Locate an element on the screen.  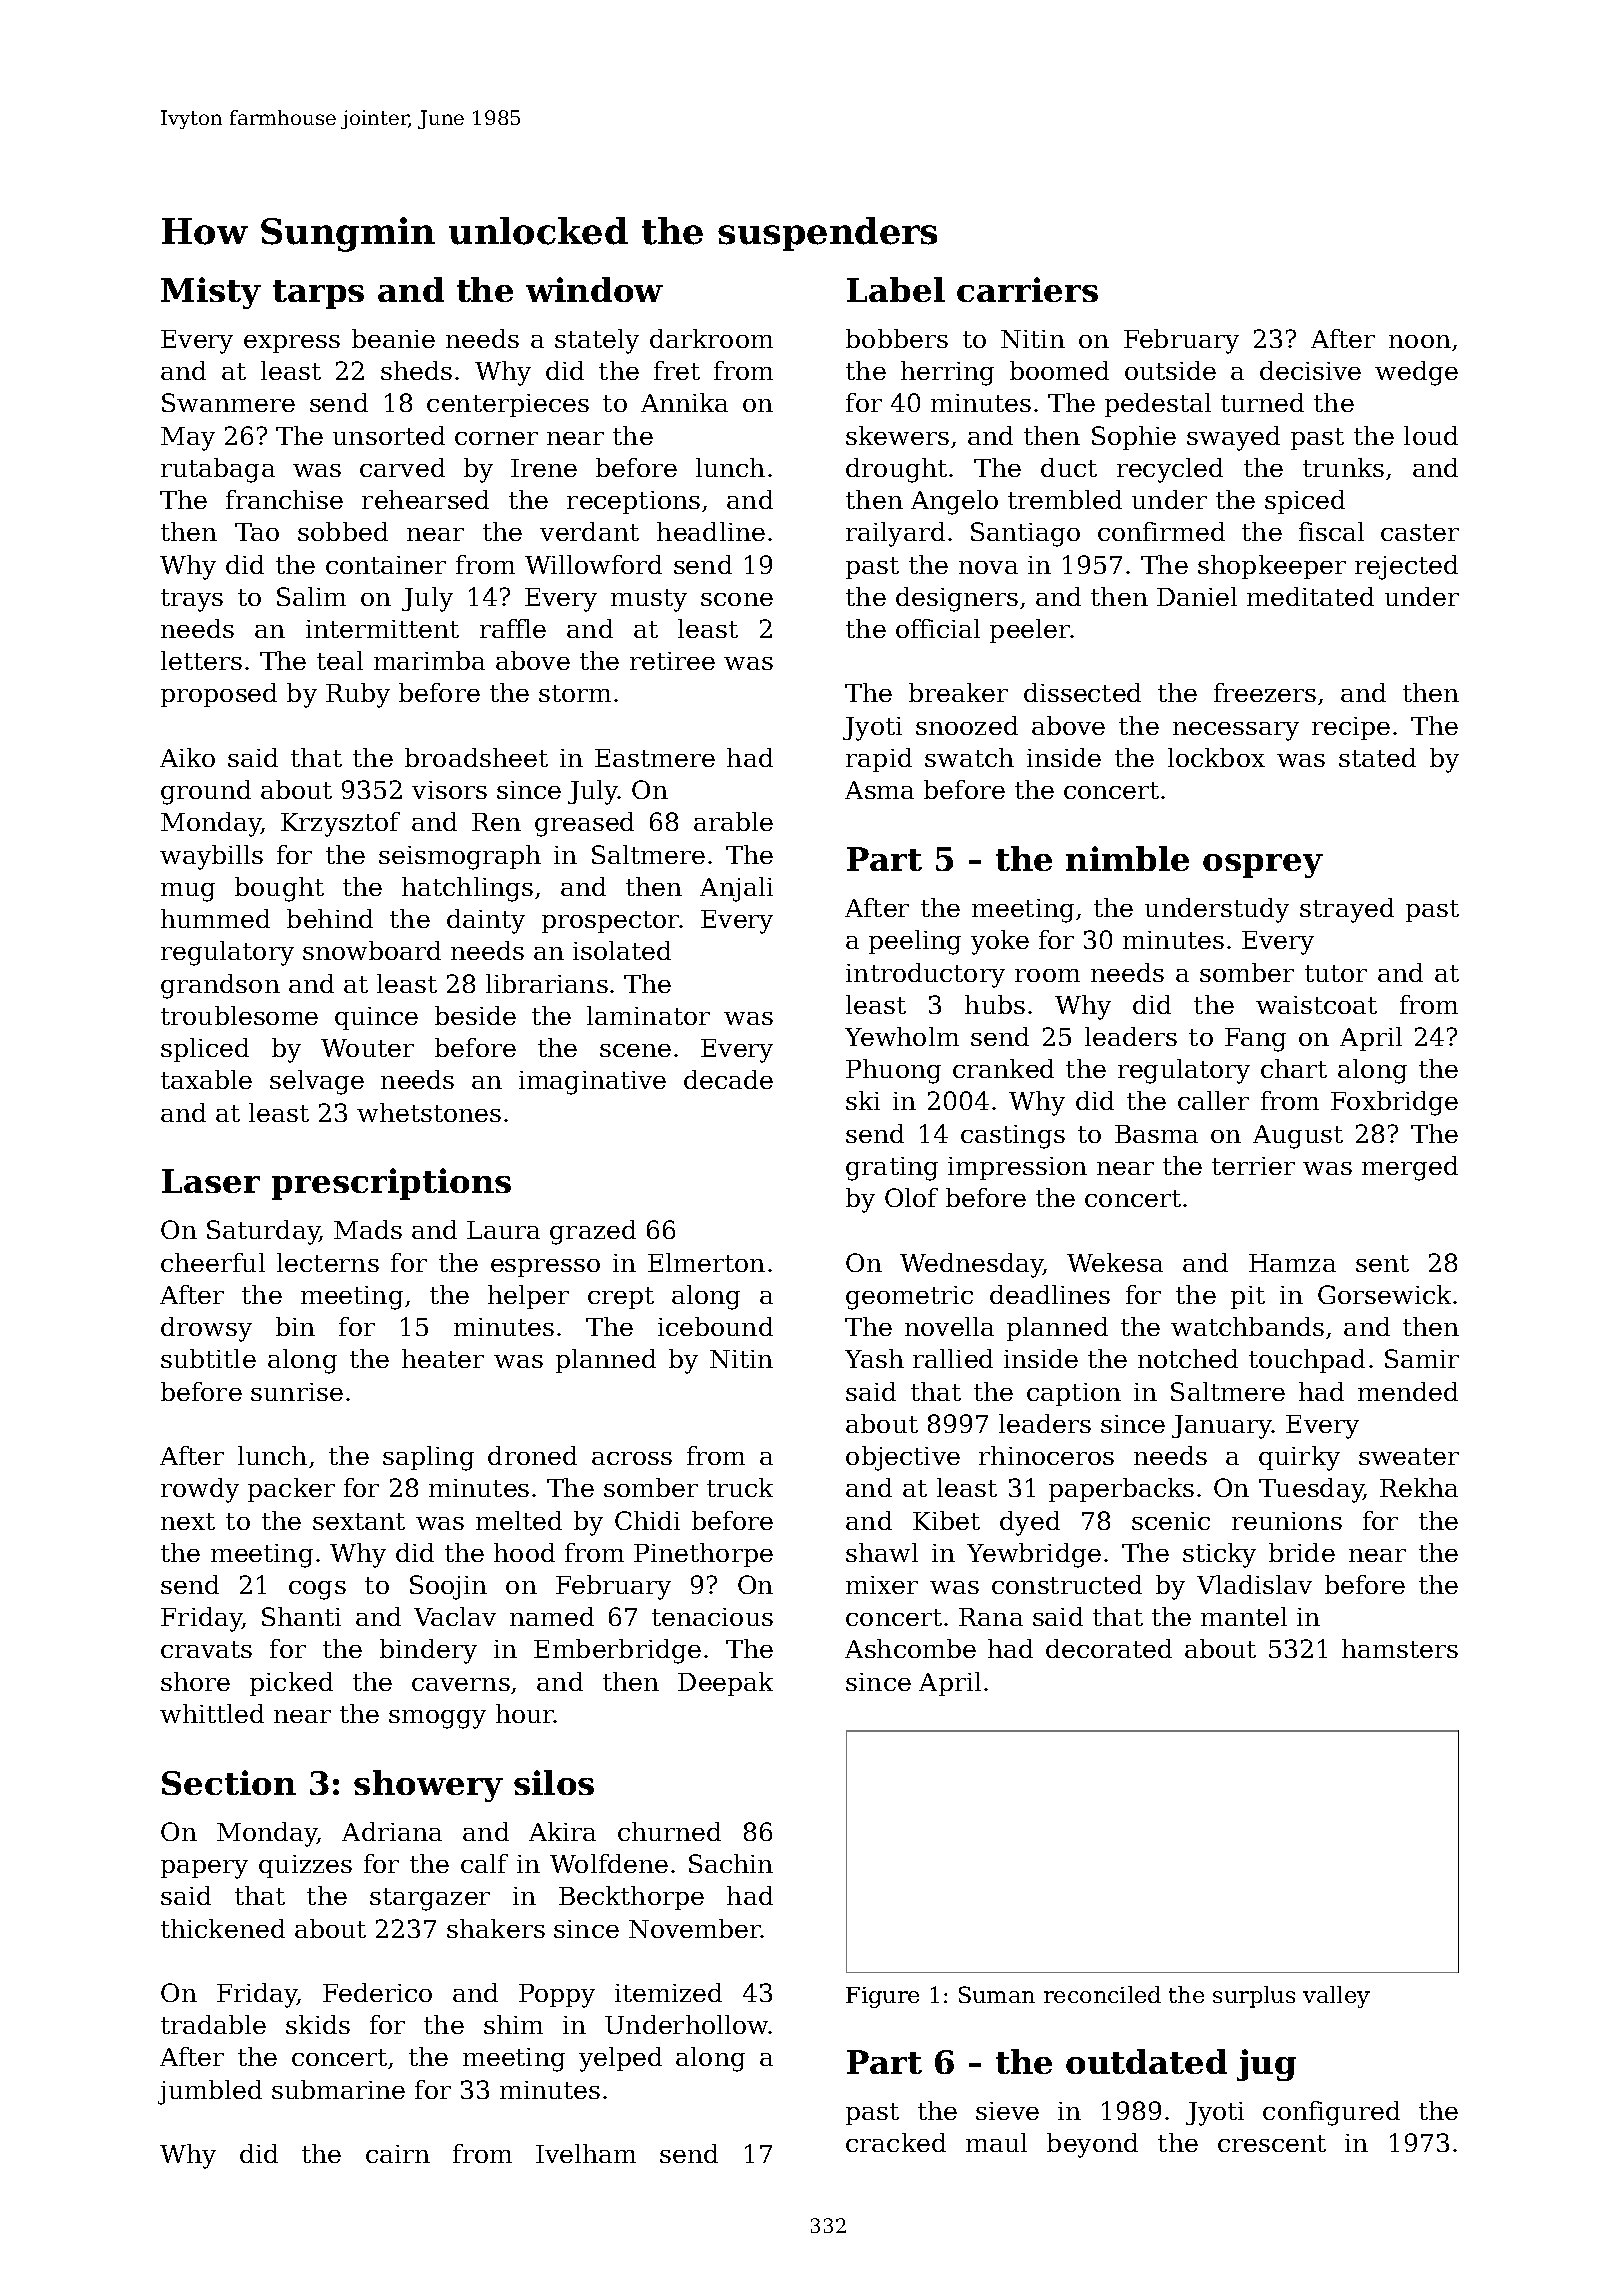
Saturday is located at coordinates (263, 1232).
